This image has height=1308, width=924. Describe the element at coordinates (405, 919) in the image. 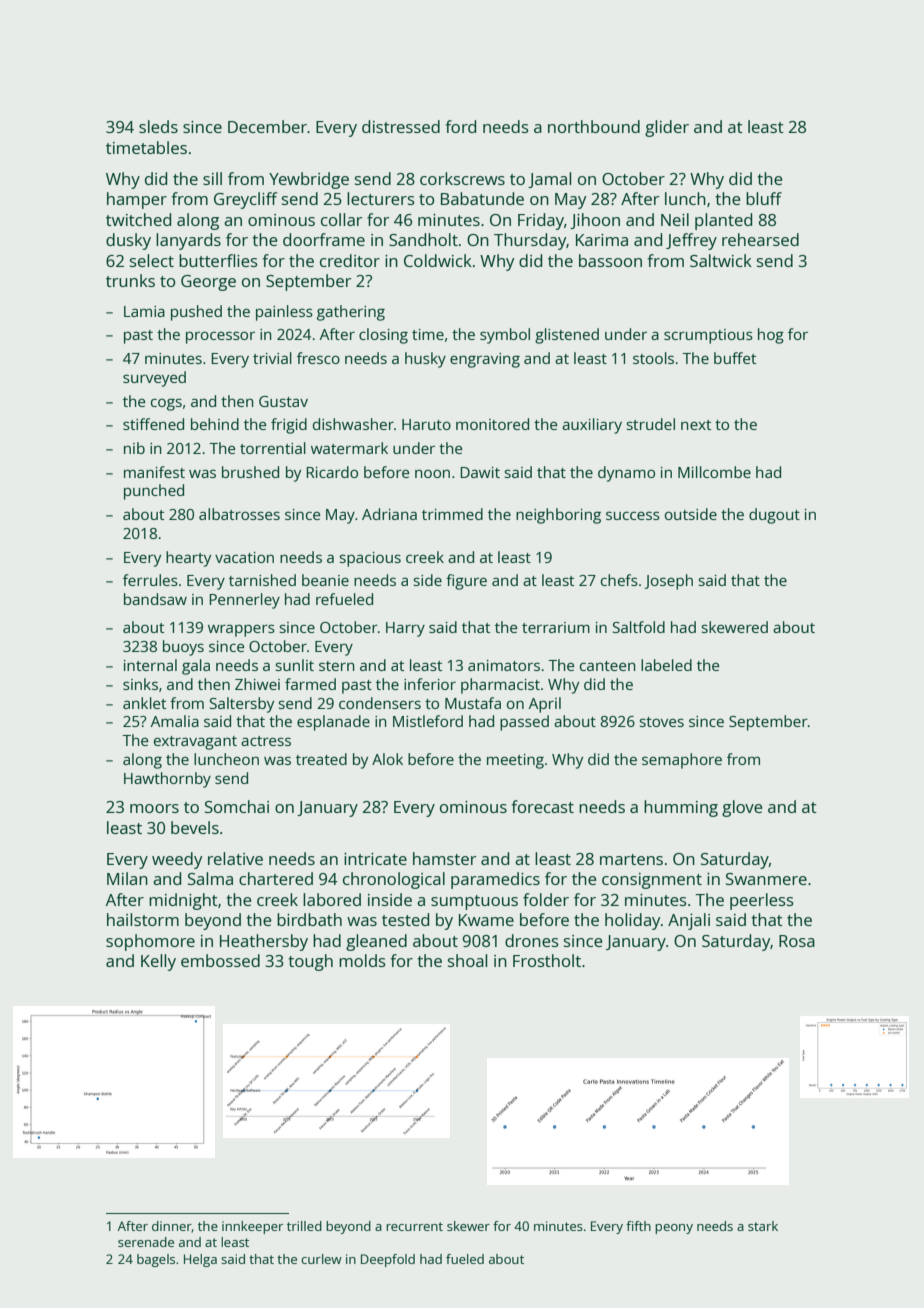

I see `tested` at that location.
